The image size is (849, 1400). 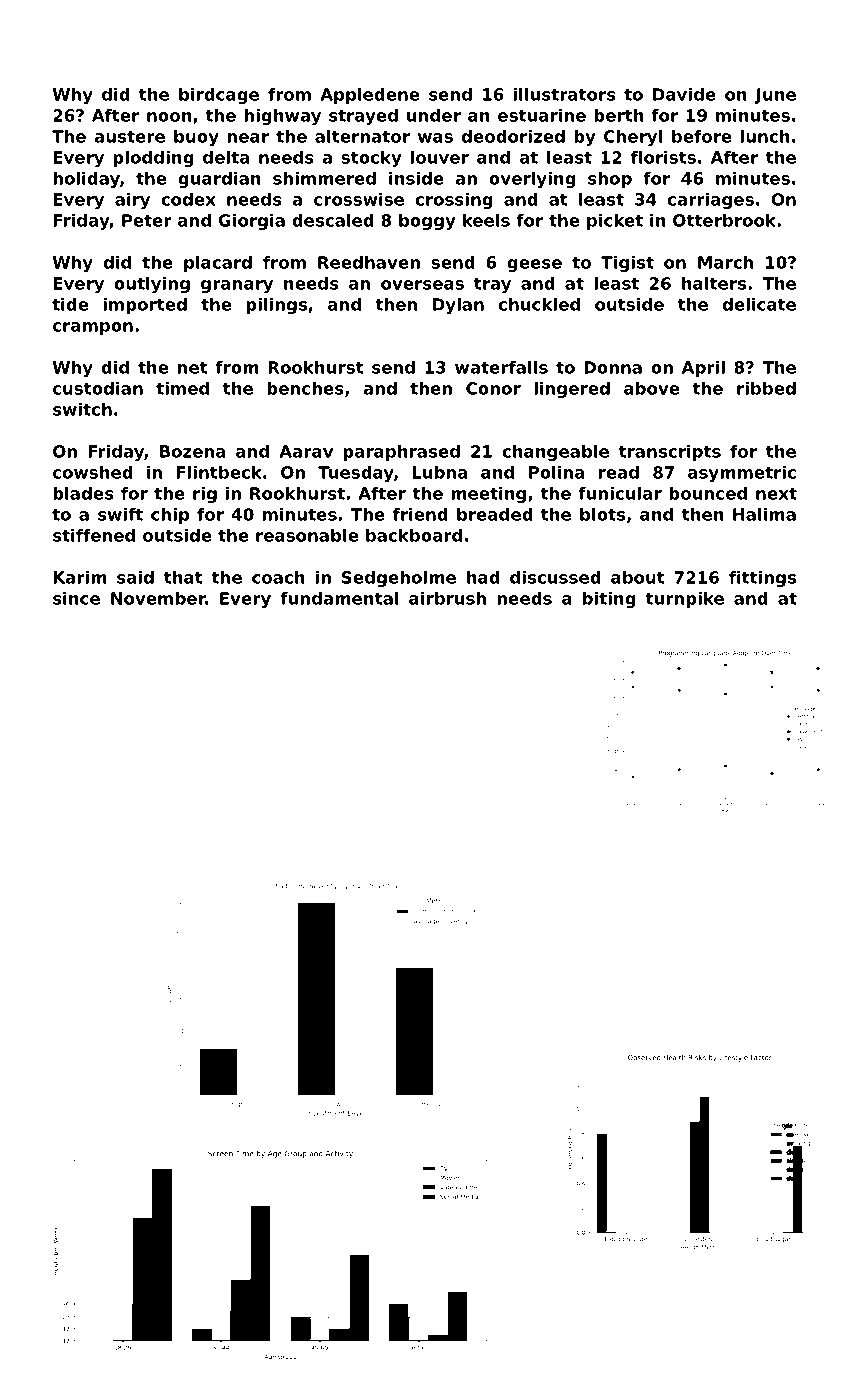 What do you see at coordinates (555, 577) in the image?
I see `discussed` at bounding box center [555, 577].
